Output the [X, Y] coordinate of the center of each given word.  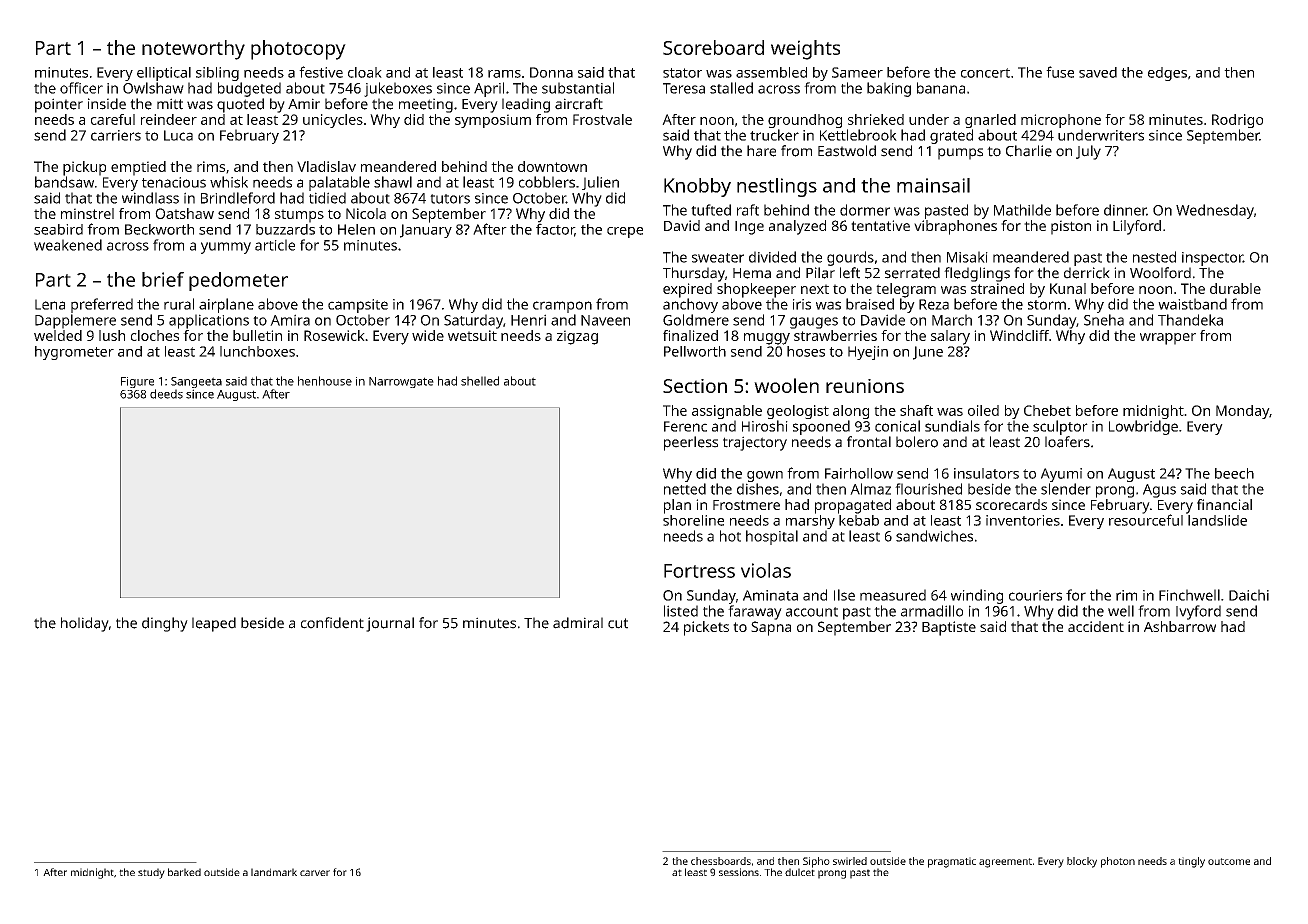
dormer [865, 210]
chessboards [721, 861]
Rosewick [334, 335]
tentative [880, 225]
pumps [960, 154]
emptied [138, 168]
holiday [85, 624]
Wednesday [1215, 211]
